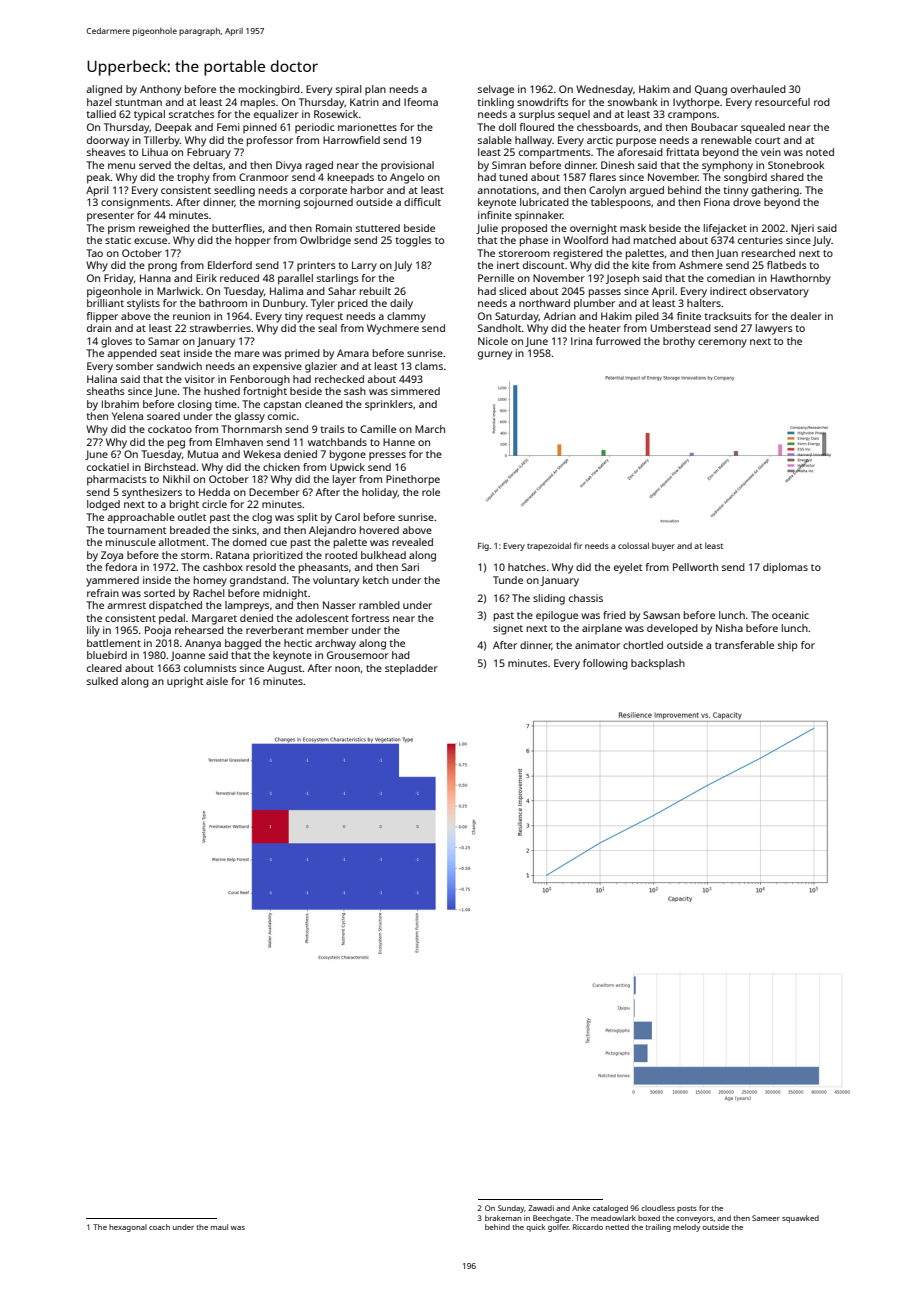  Describe the element at coordinates (535, 1228) in the screenshot. I see `quick` at that location.
